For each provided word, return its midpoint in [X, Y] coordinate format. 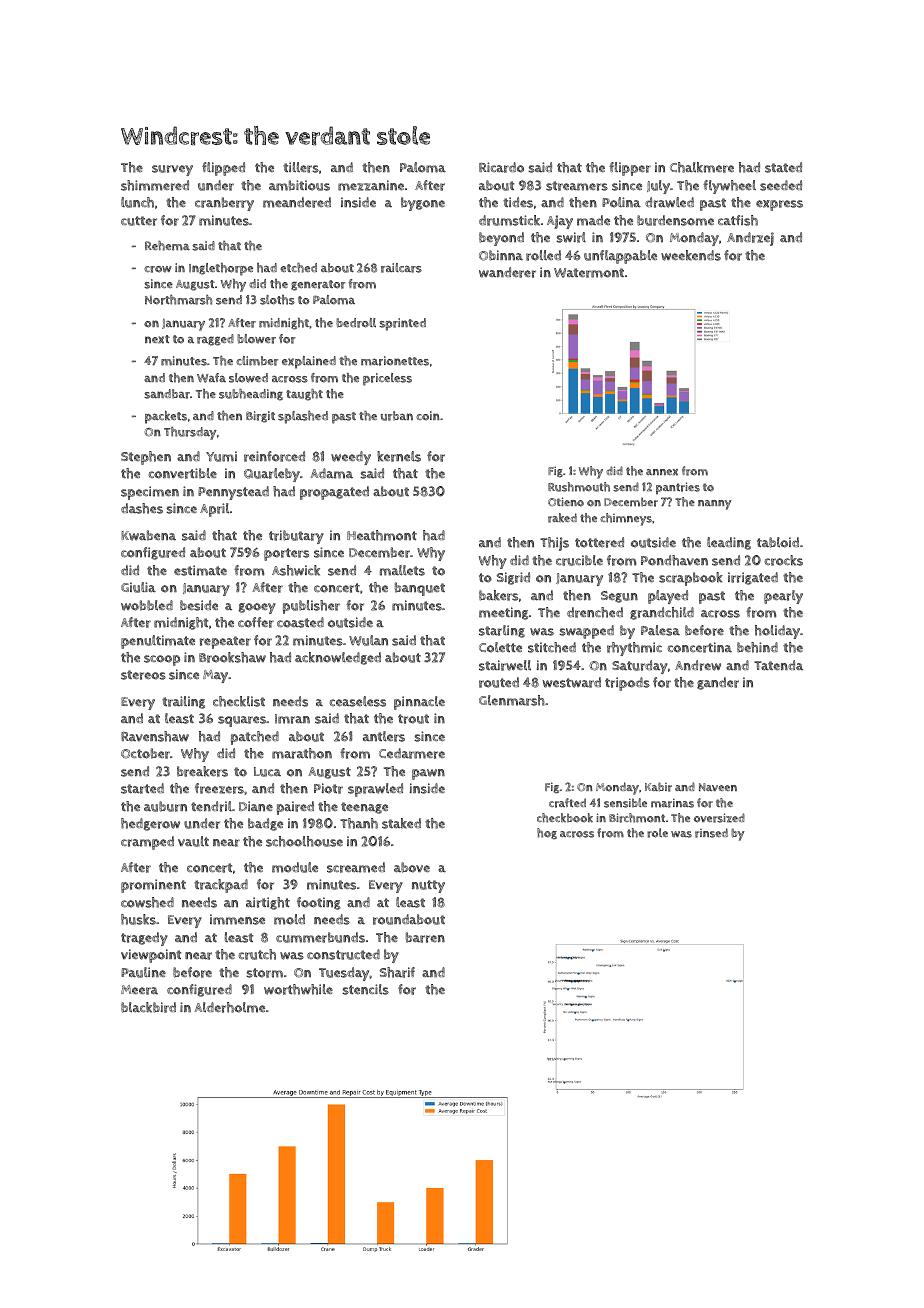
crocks [784, 560]
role [657, 833]
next [157, 339]
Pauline [143, 972]
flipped [223, 169]
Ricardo [501, 167]
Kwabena [148, 535]
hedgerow [150, 824]
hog [547, 833]
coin [428, 416]
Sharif [397, 972]
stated [783, 167]
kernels [399, 456]
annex [662, 472]
